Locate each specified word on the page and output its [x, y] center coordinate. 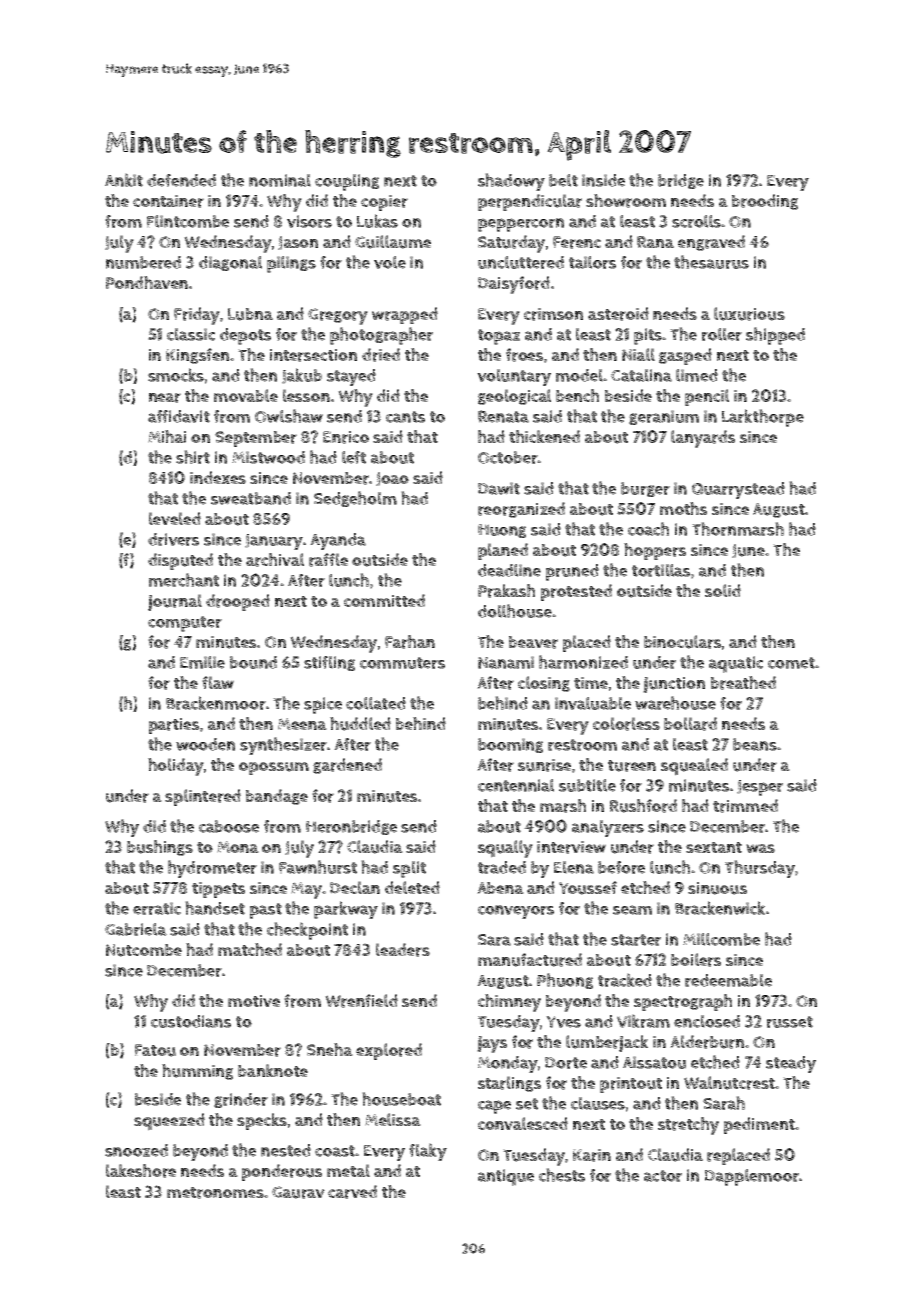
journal [175, 602]
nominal [280, 180]
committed [384, 600]
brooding [765, 202]
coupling [347, 182]
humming [197, 1072]
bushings [160, 848]
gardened [347, 766]
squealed [694, 767]
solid [723, 590]
